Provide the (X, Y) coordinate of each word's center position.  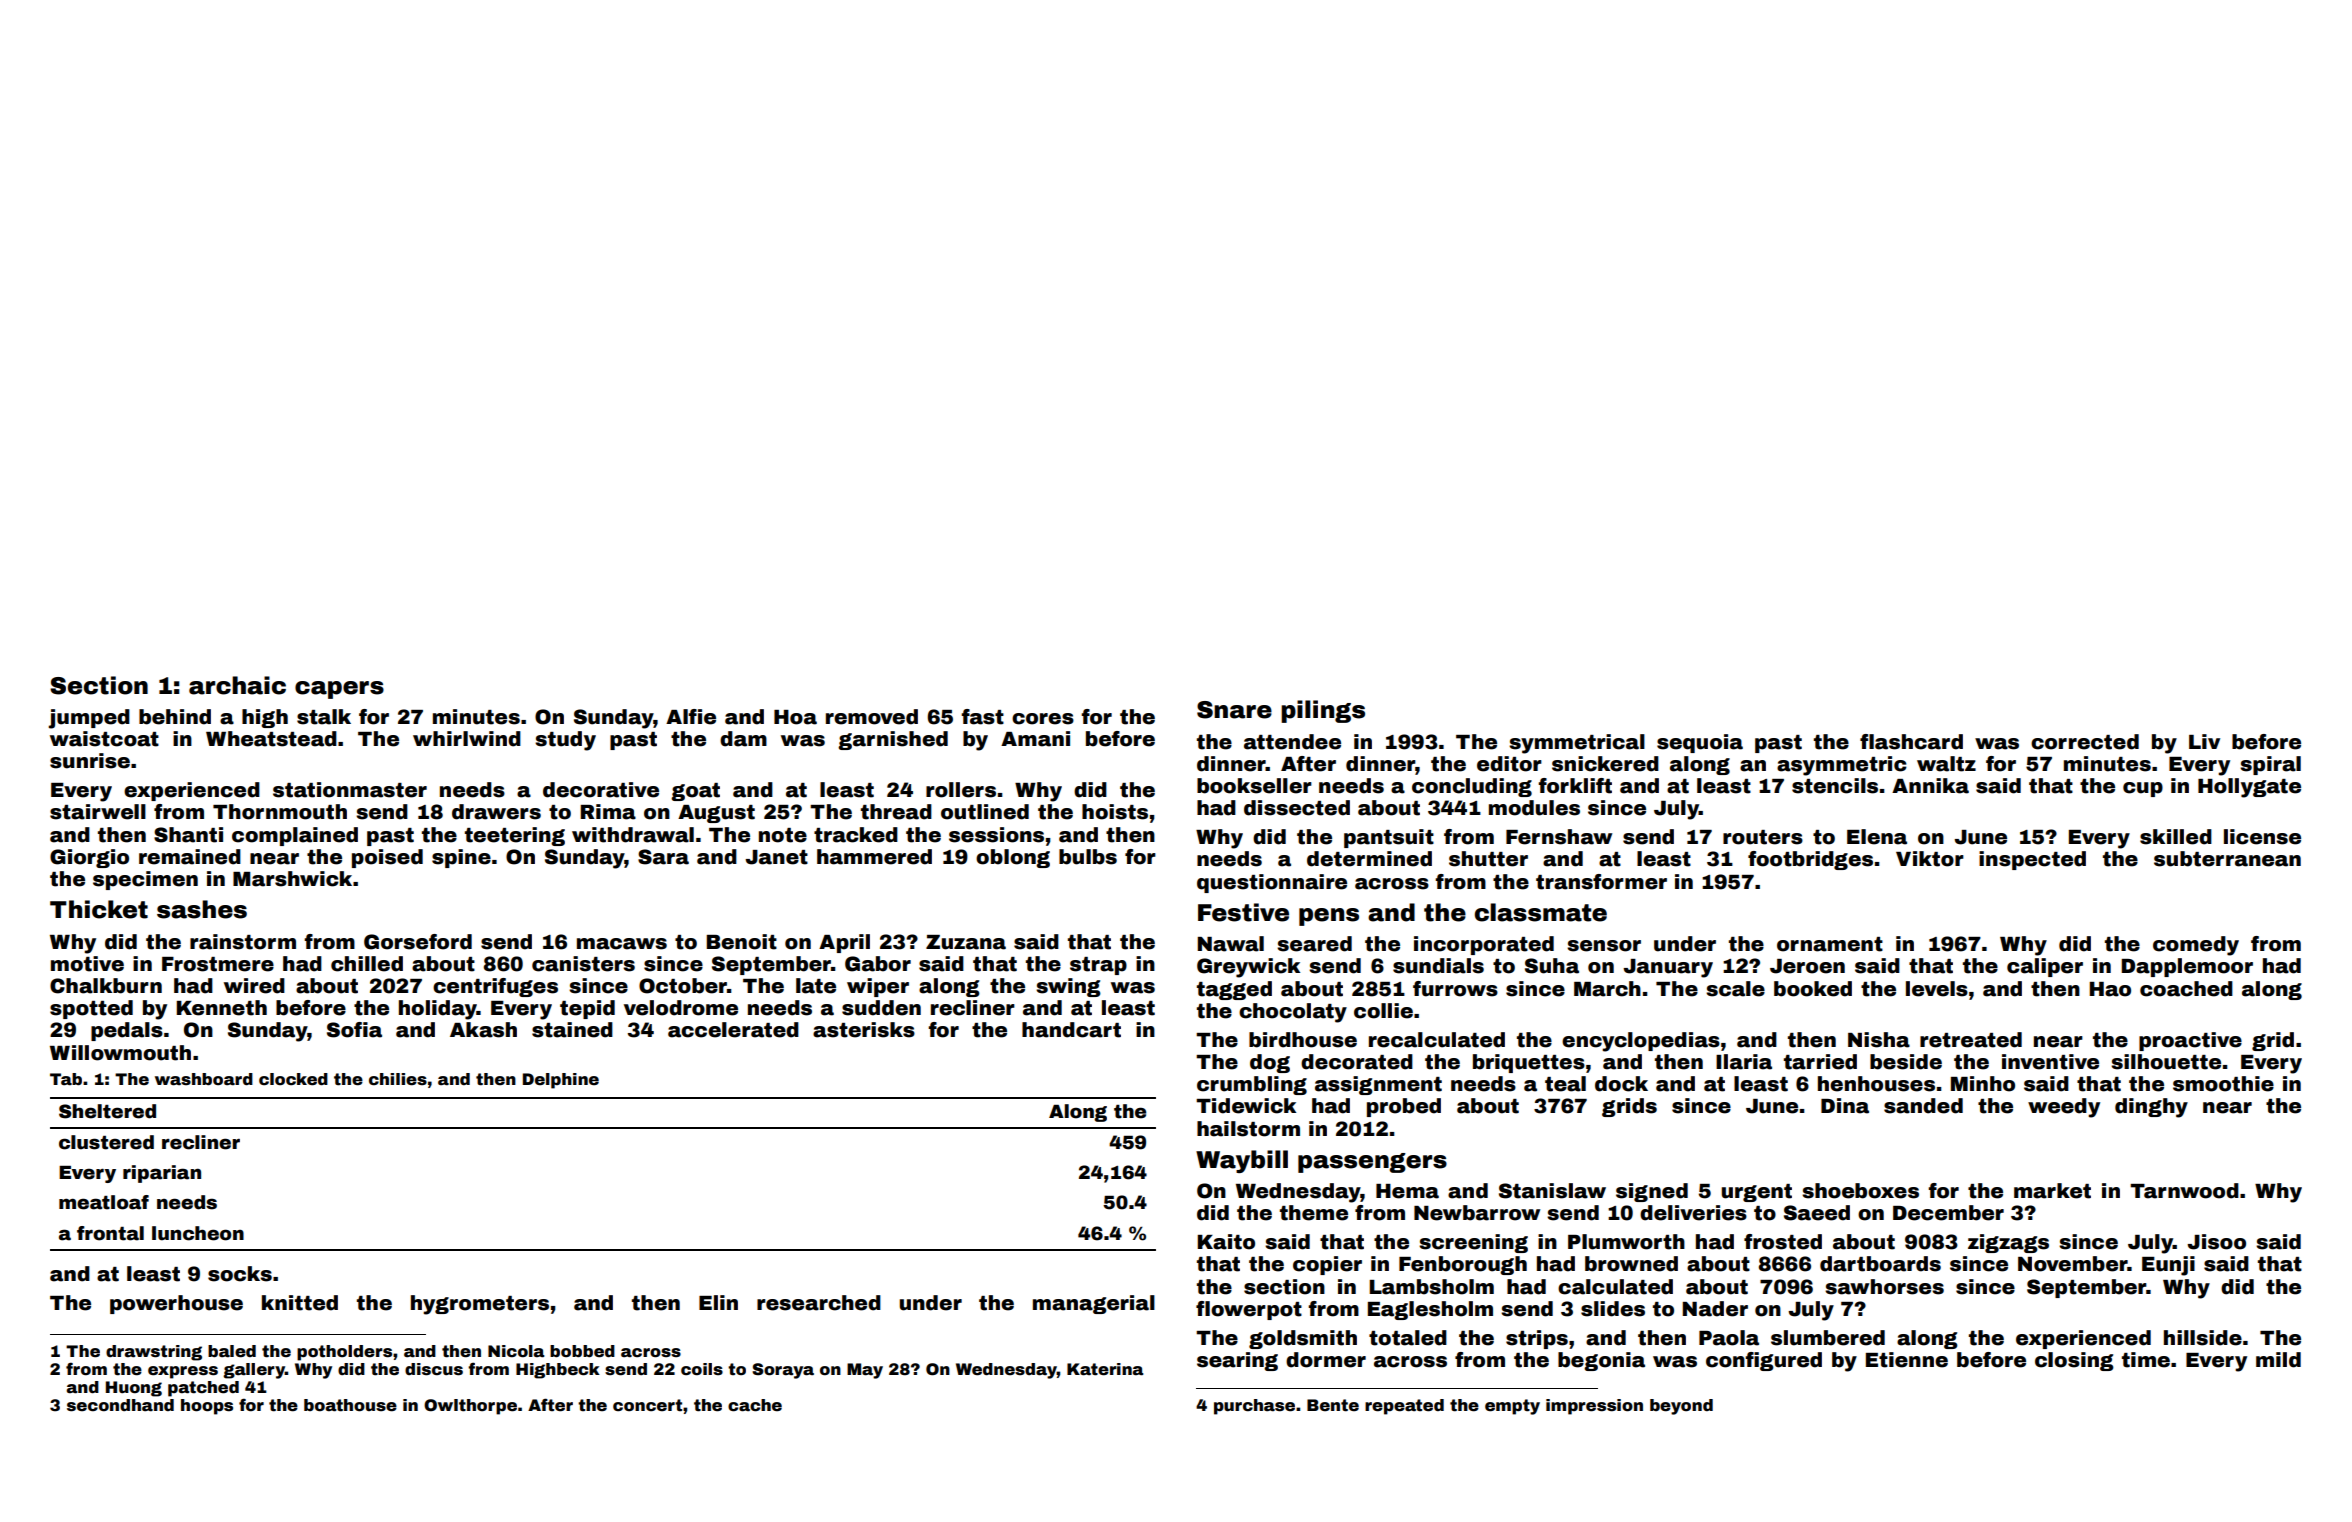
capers (339, 690)
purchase (1254, 1407)
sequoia (1700, 743)
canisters (583, 964)
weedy (2064, 1108)
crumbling (1252, 1085)
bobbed (582, 1351)
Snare (1234, 710)
